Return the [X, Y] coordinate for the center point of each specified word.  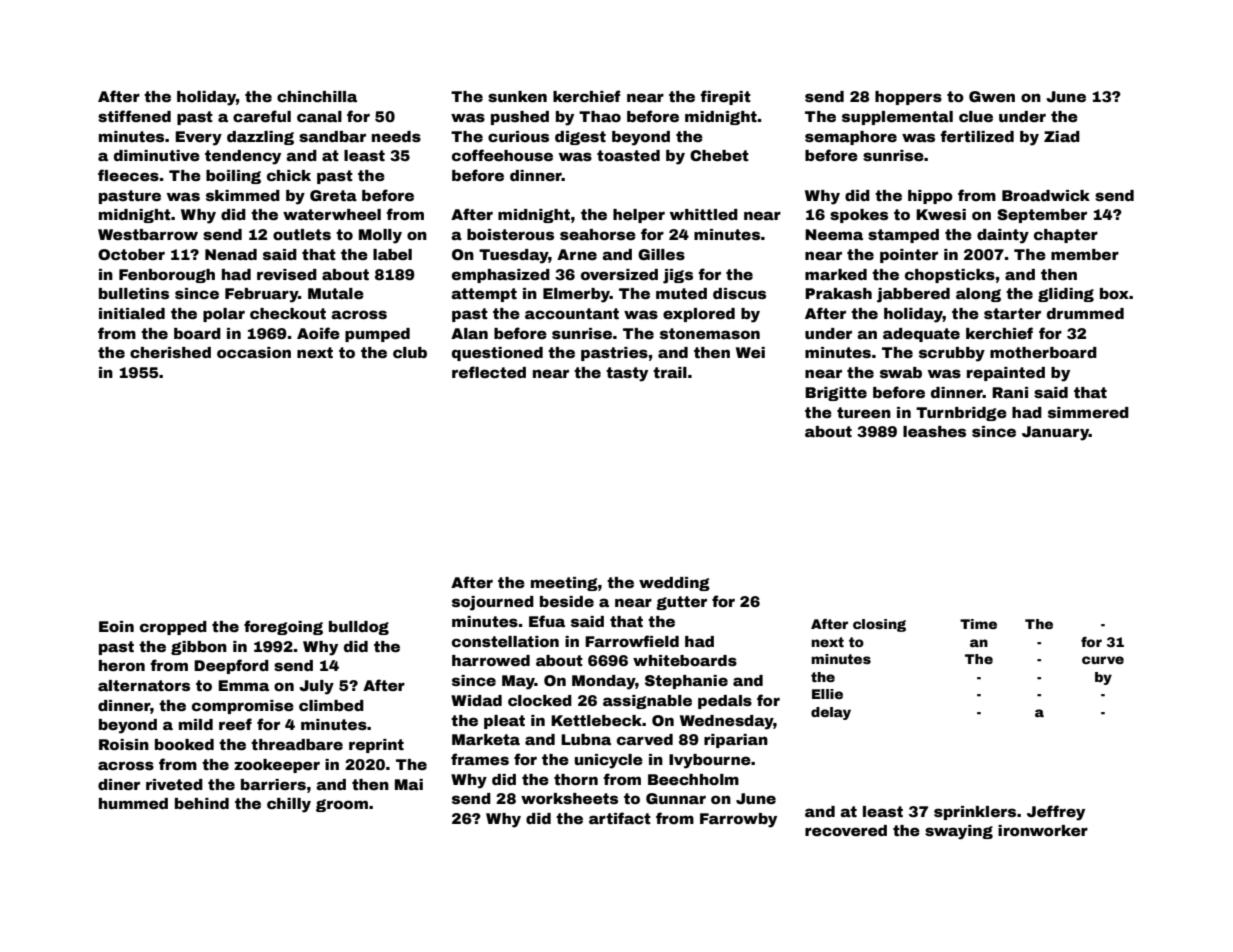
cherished [170, 352]
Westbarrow [148, 234]
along [978, 295]
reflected [489, 372]
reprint [376, 746]
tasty [627, 374]
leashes [934, 431]
